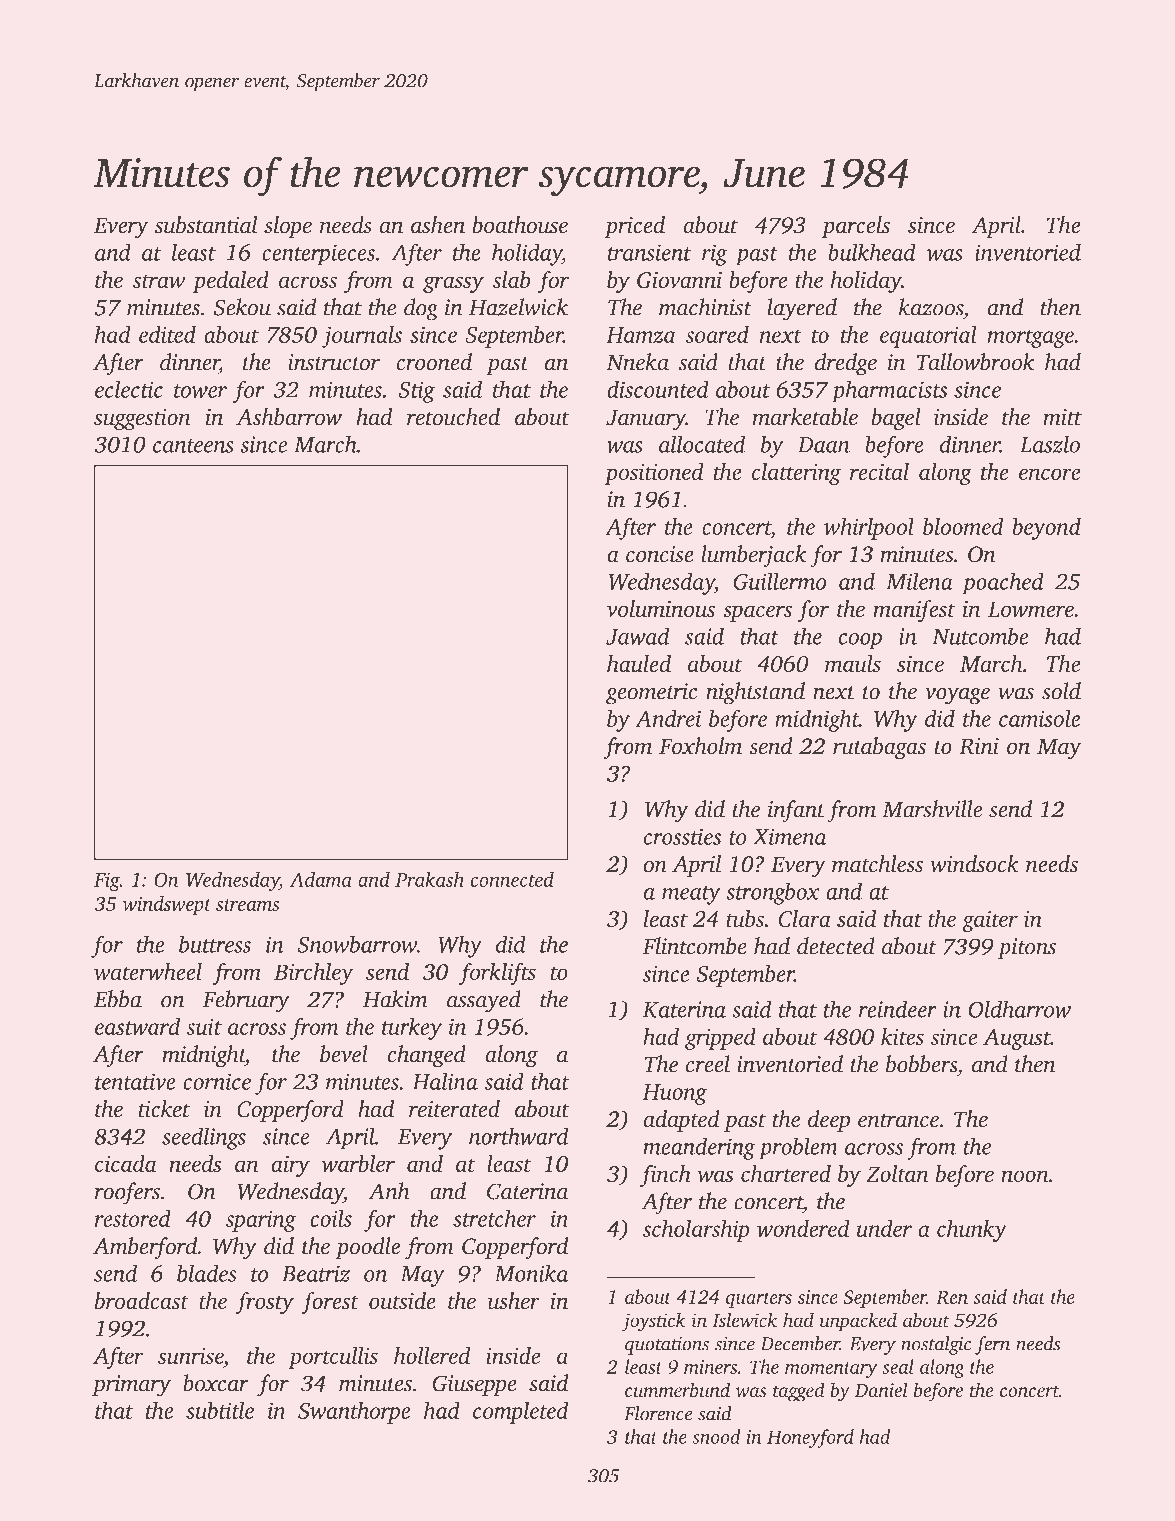  Describe the element at coordinates (921, 1064) in the document. I see `bobbers` at that location.
